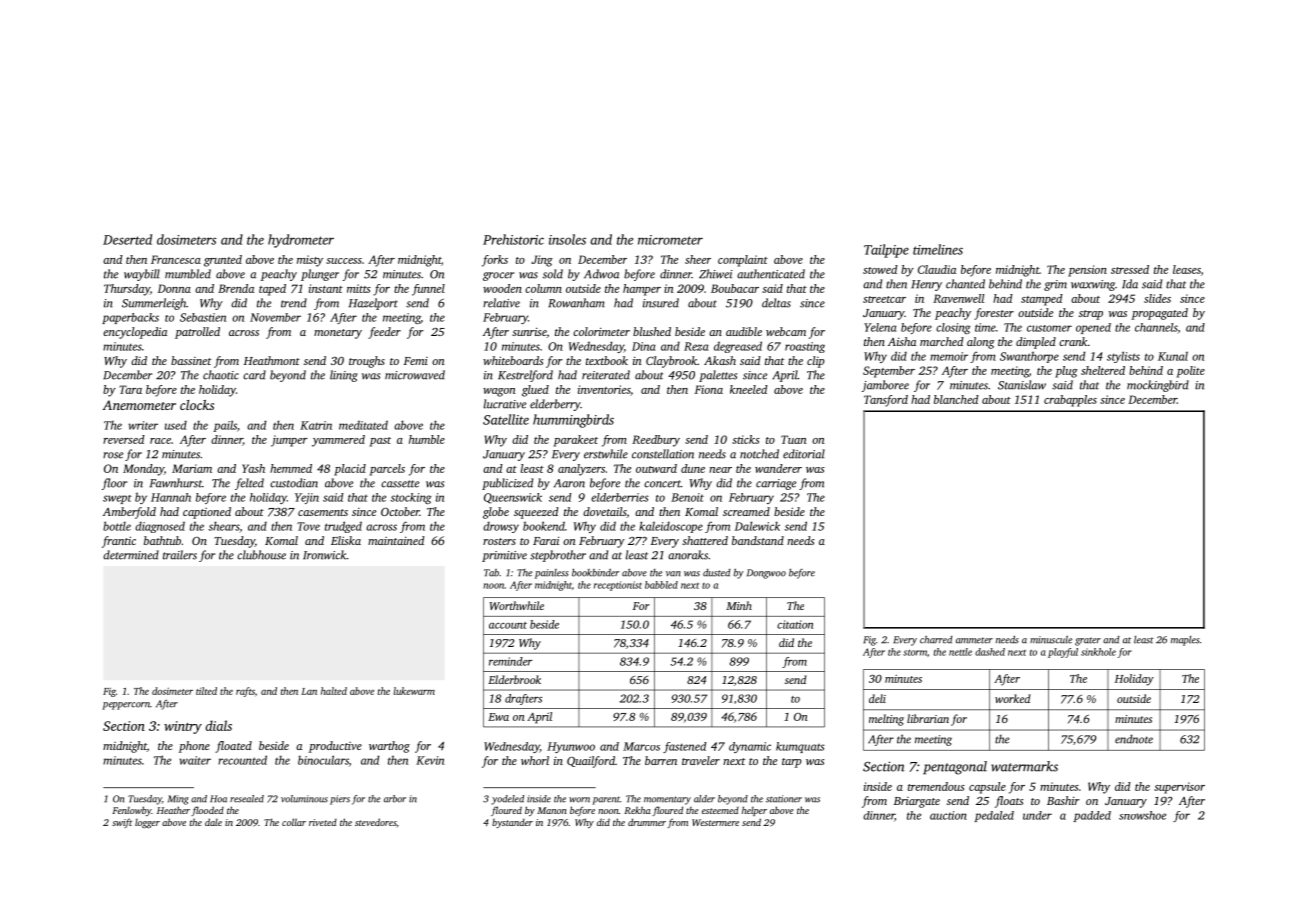 The image size is (1308, 924). I want to click on Claudia, so click(937, 269).
